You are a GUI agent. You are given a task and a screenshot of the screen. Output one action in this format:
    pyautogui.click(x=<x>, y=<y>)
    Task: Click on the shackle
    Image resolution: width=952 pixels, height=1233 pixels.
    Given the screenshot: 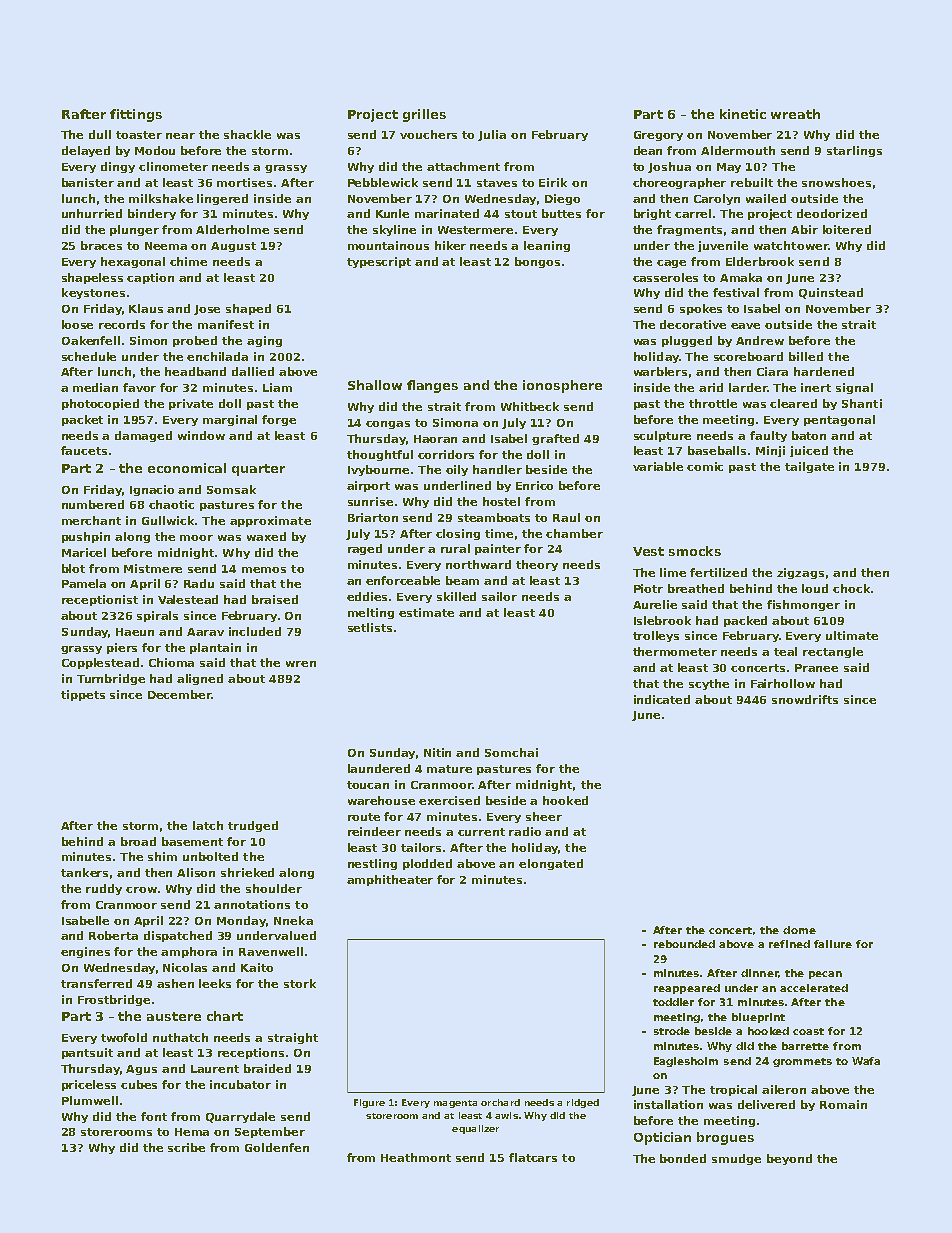 What is the action you would take?
    pyautogui.click(x=247, y=134)
